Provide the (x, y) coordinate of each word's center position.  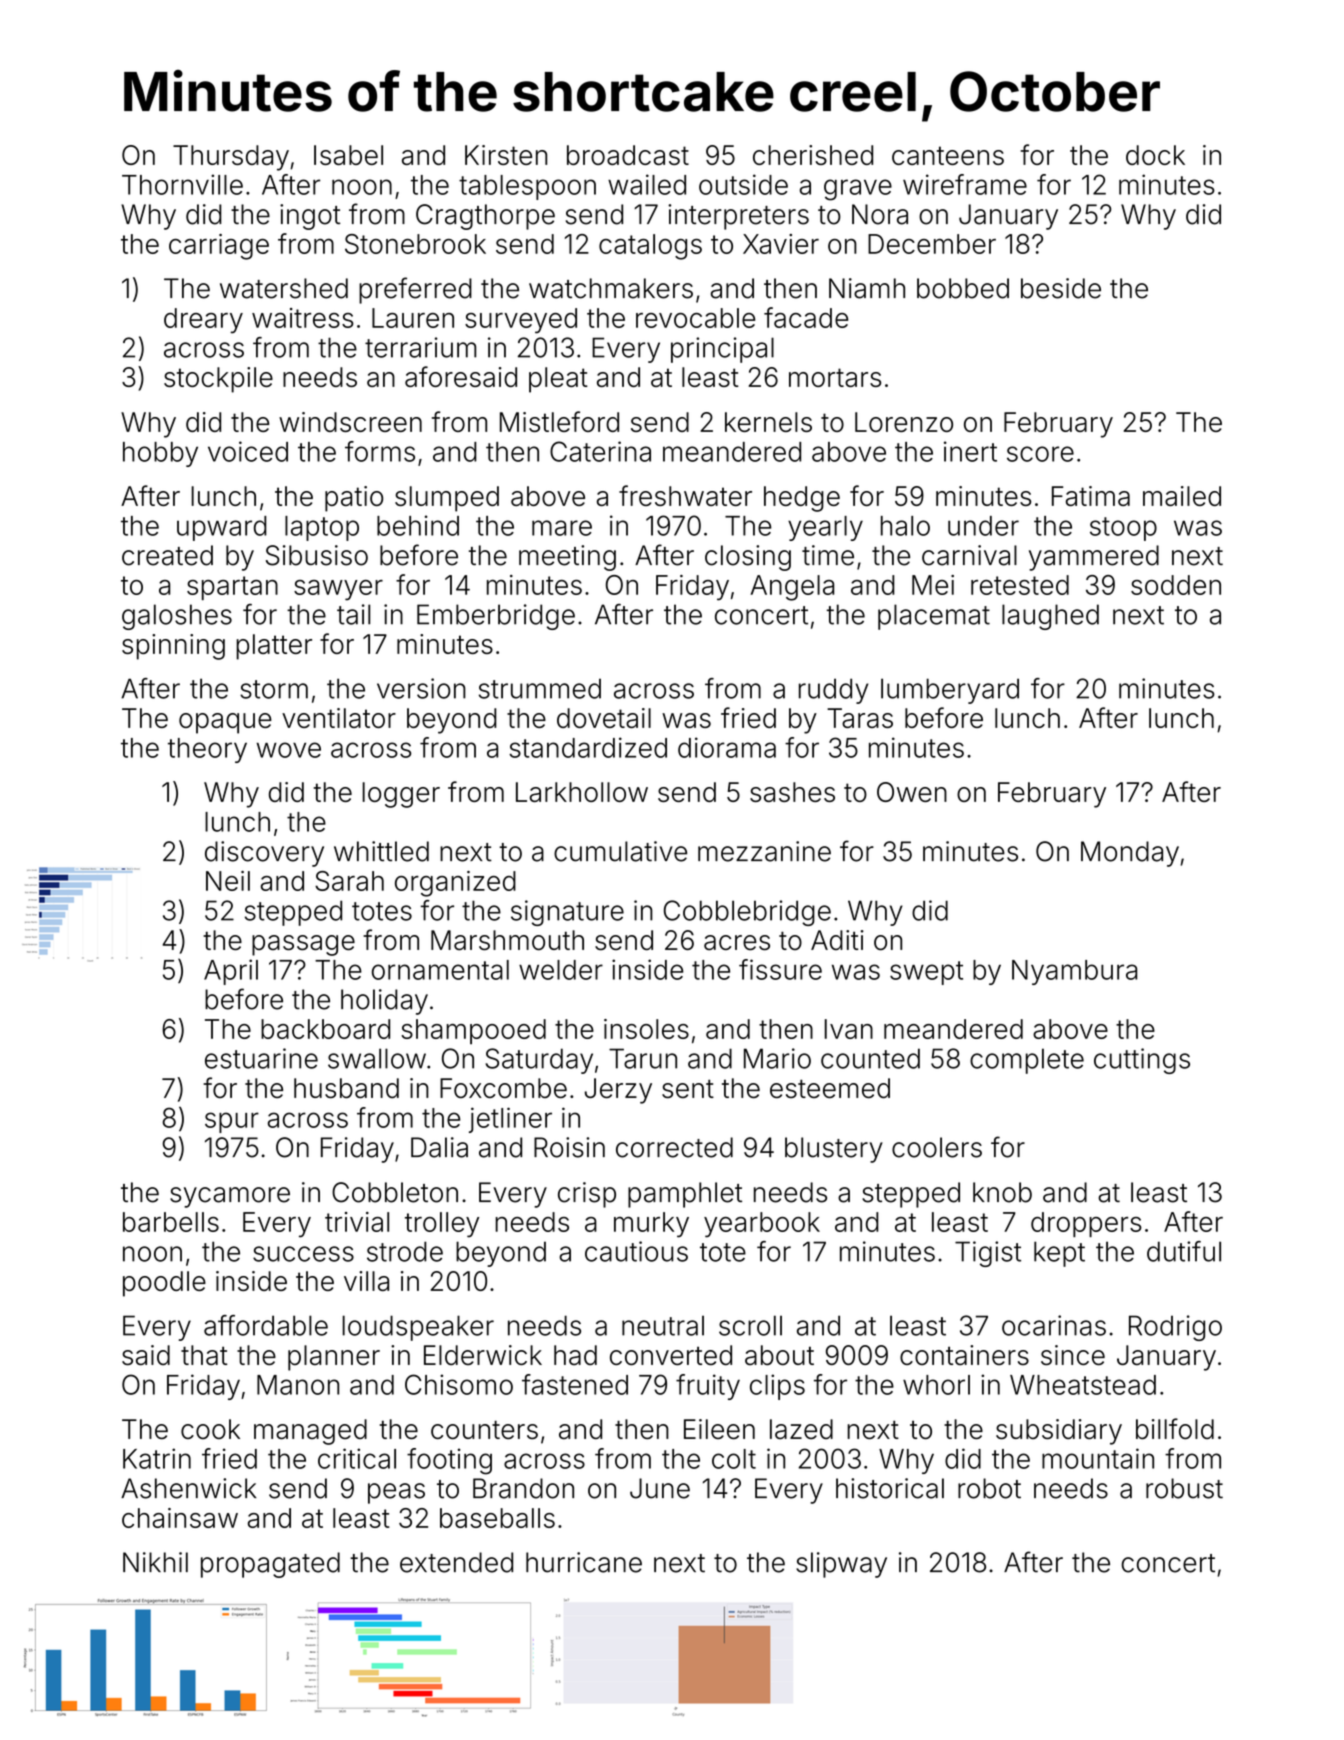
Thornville (182, 184)
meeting (567, 558)
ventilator (339, 718)
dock (1155, 155)
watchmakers (611, 288)
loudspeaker (418, 1328)
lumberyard (950, 691)
